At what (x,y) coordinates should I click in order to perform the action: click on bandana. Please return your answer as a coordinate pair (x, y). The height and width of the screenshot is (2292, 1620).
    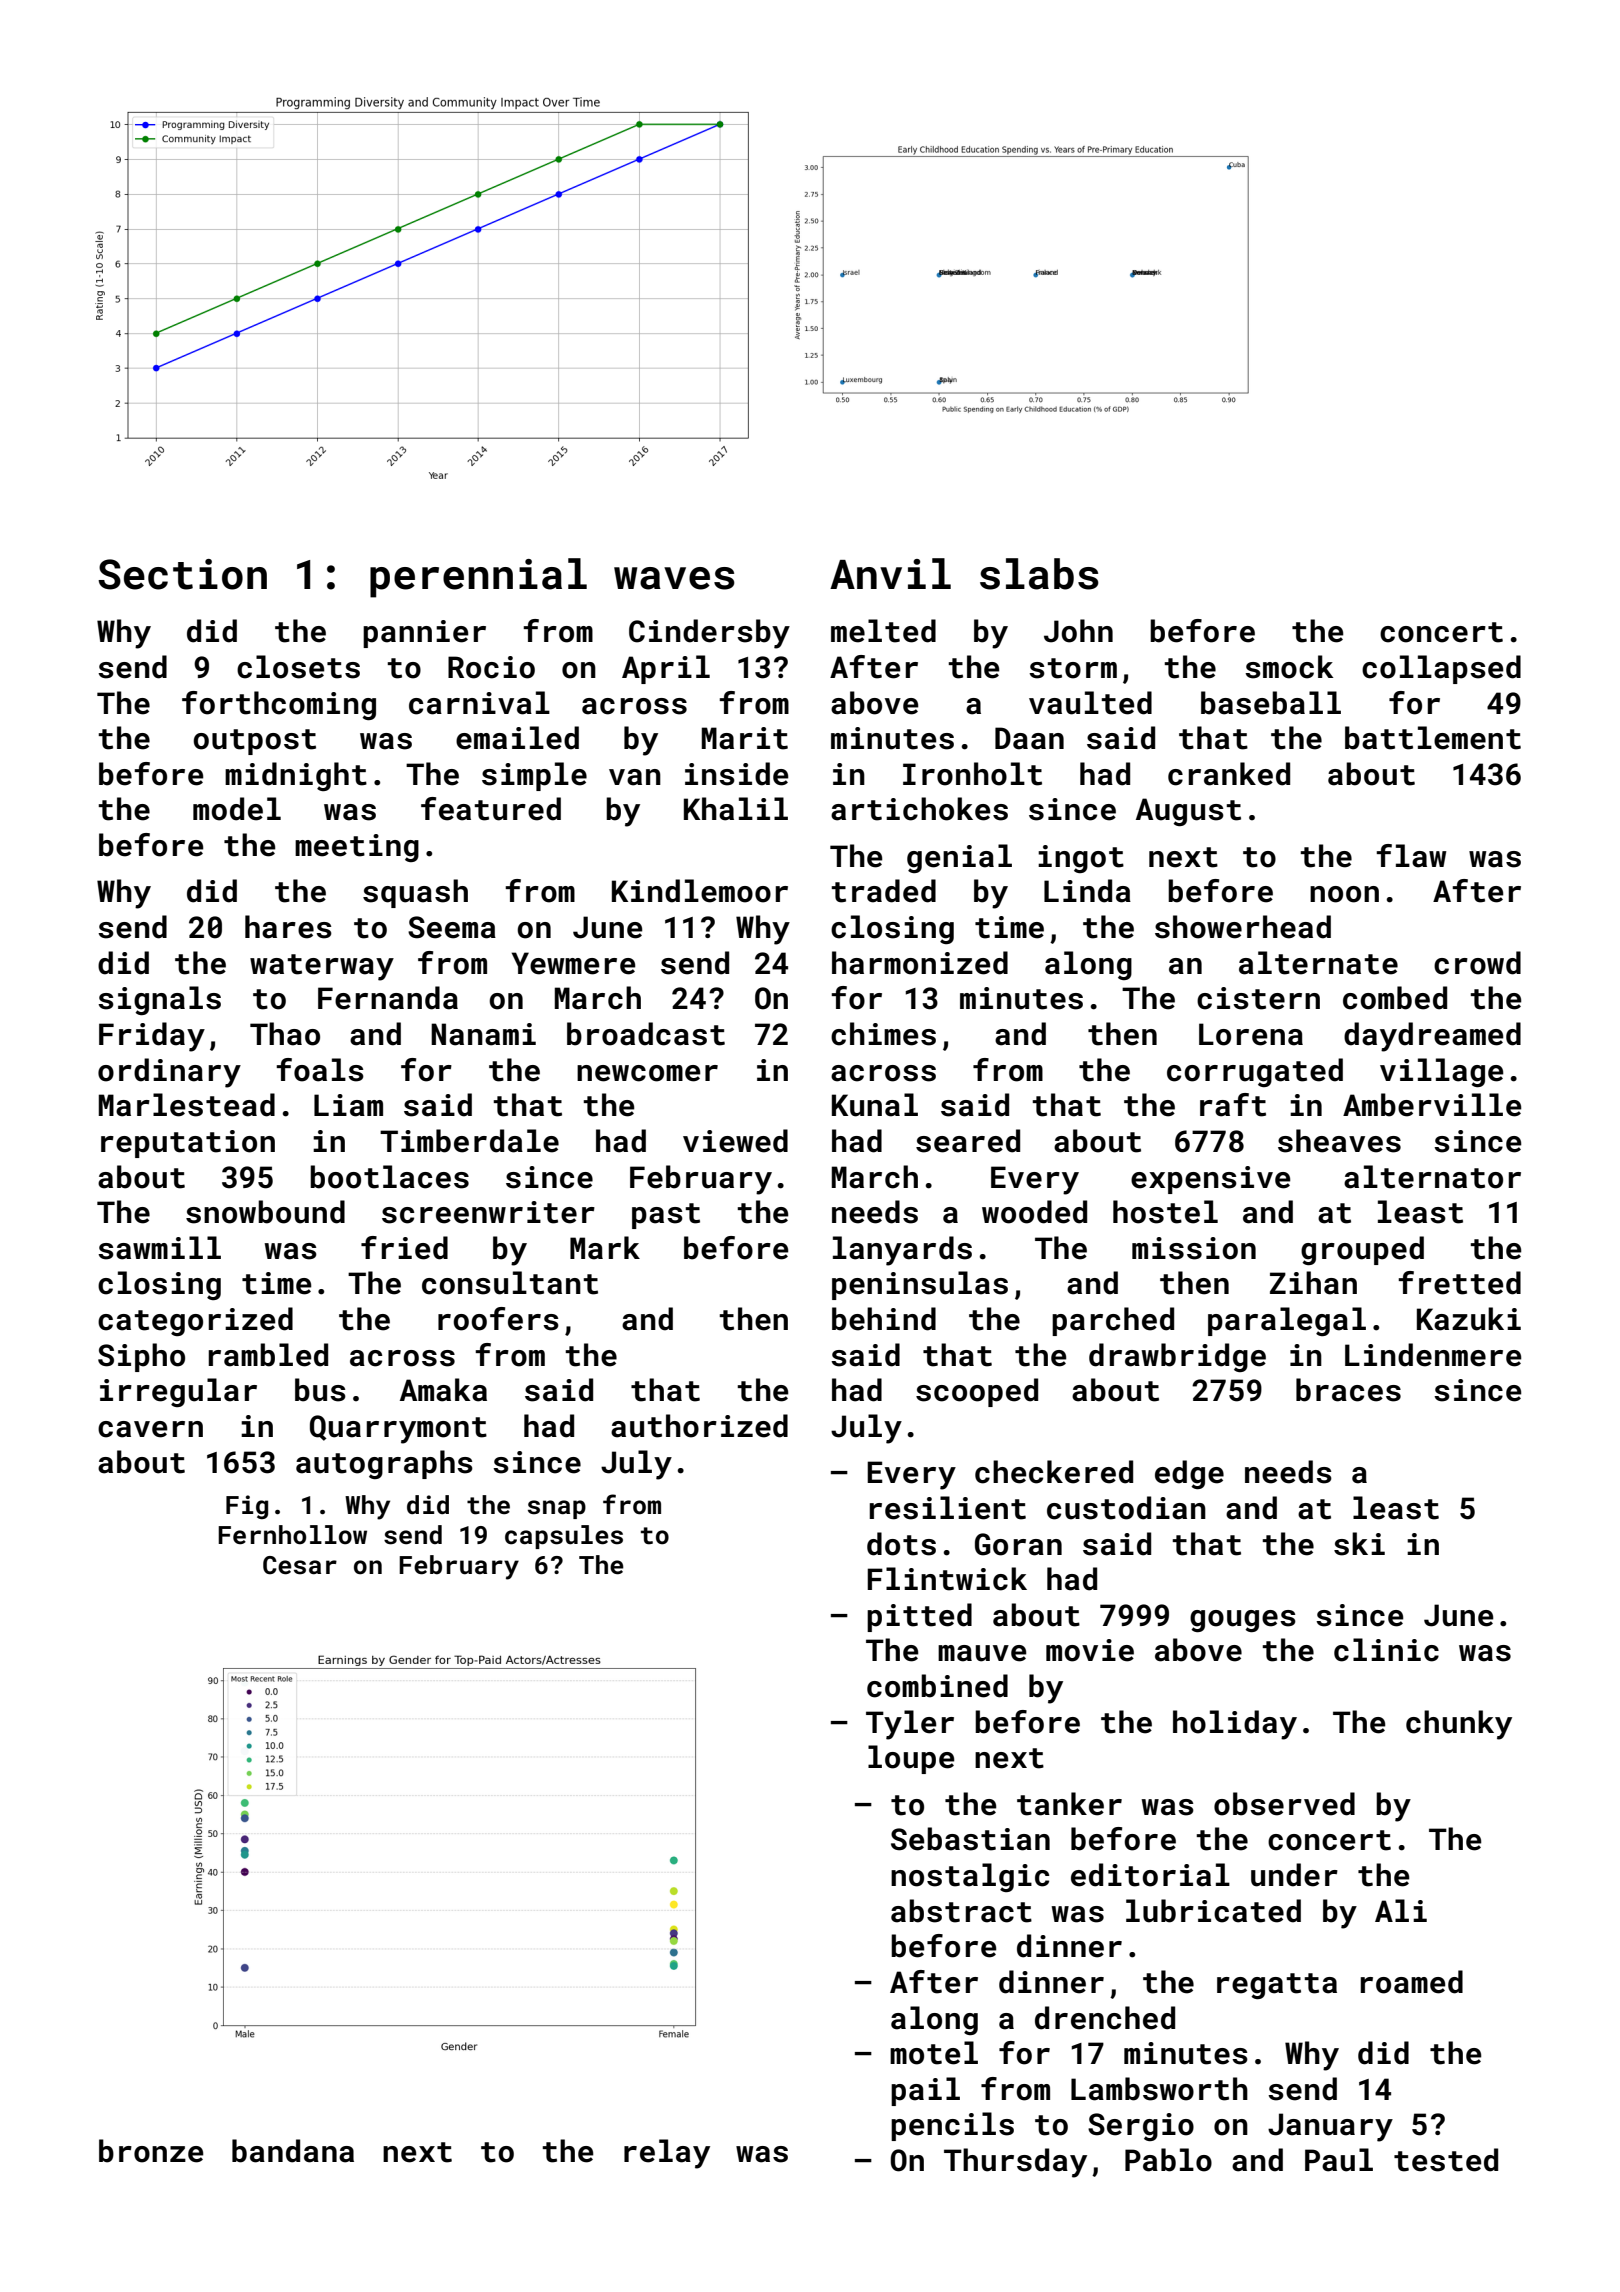
    Looking at the image, I should click on (293, 2151).
